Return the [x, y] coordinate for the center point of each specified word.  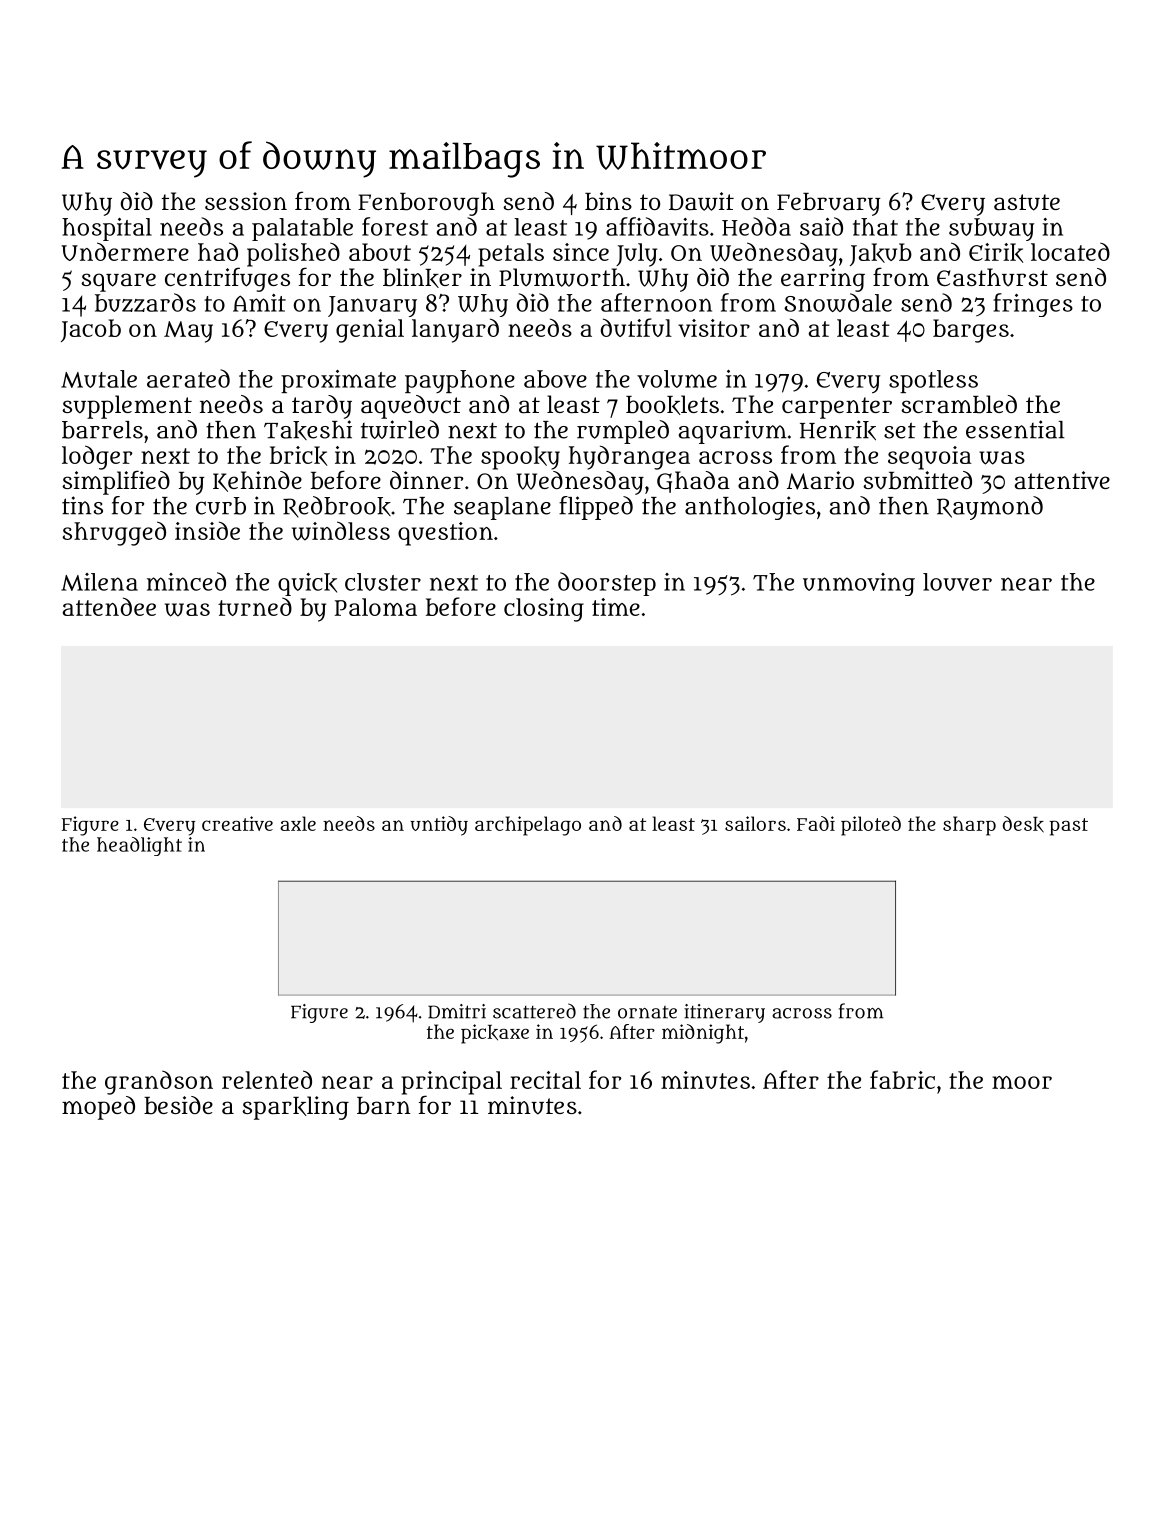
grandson [159, 1082]
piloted [871, 826]
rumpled [623, 432]
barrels [102, 430]
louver [957, 582]
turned [255, 606]
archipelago [528, 826]
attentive [1062, 480]
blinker [422, 278]
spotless [933, 381]
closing [544, 610]
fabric [902, 1079]
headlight [139, 846]
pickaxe [495, 1034]
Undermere [125, 251]
